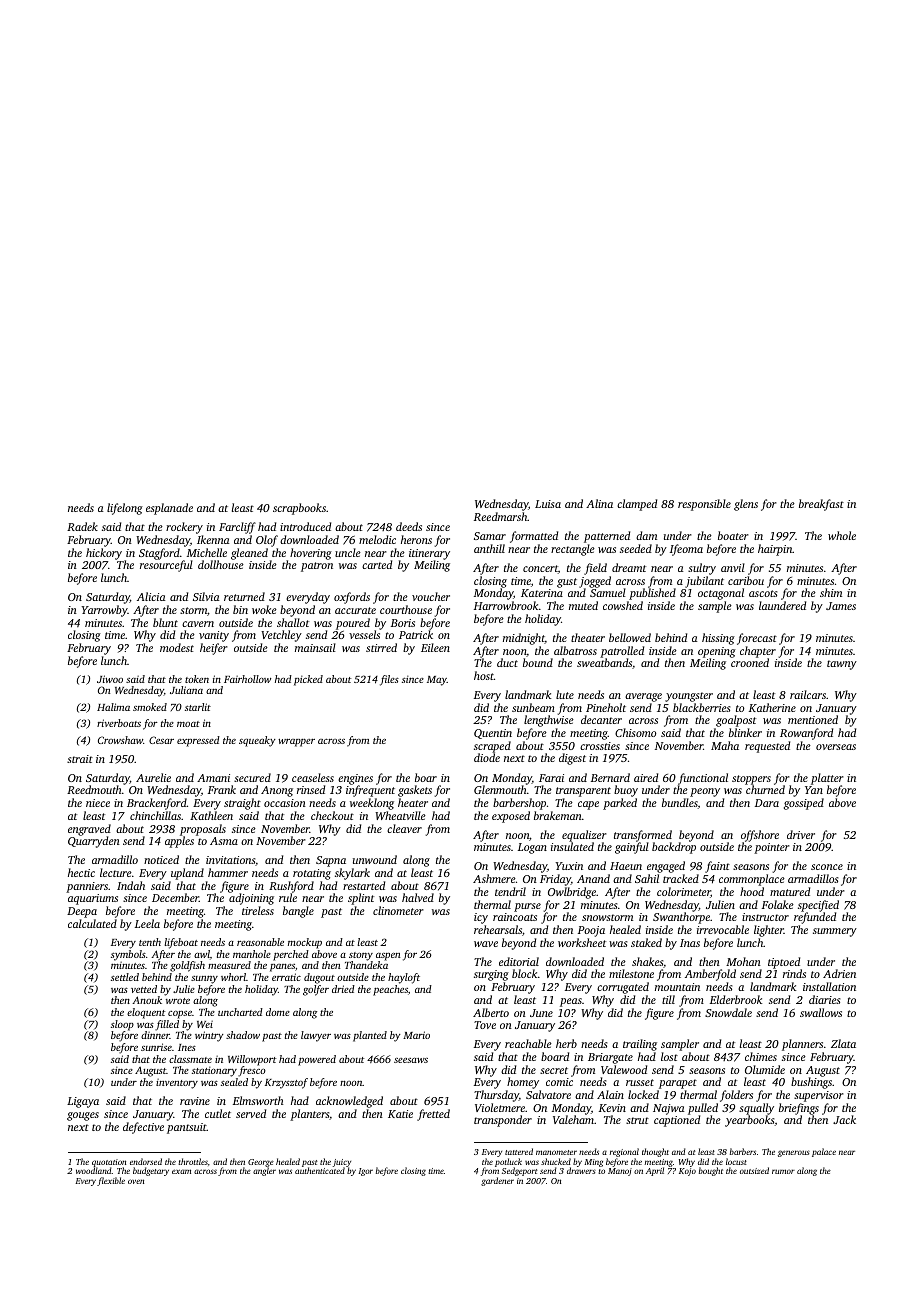 Image resolution: width=924 pixels, height=1308 pixels. Describe the element at coordinates (400, 1114) in the document. I see `Katie` at that location.
